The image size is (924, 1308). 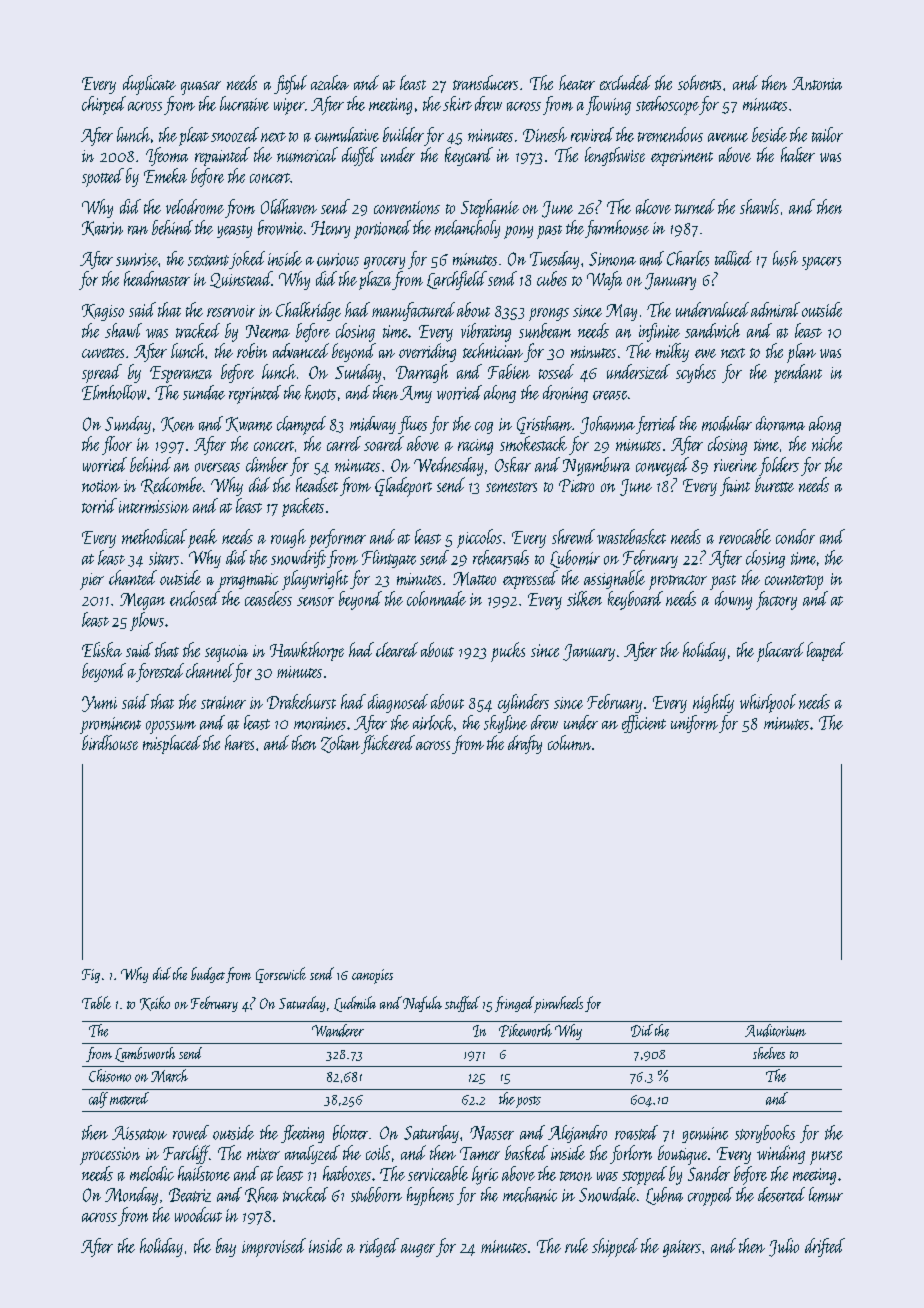 What do you see at coordinates (485, 82) in the screenshot?
I see `transducers` at bounding box center [485, 82].
